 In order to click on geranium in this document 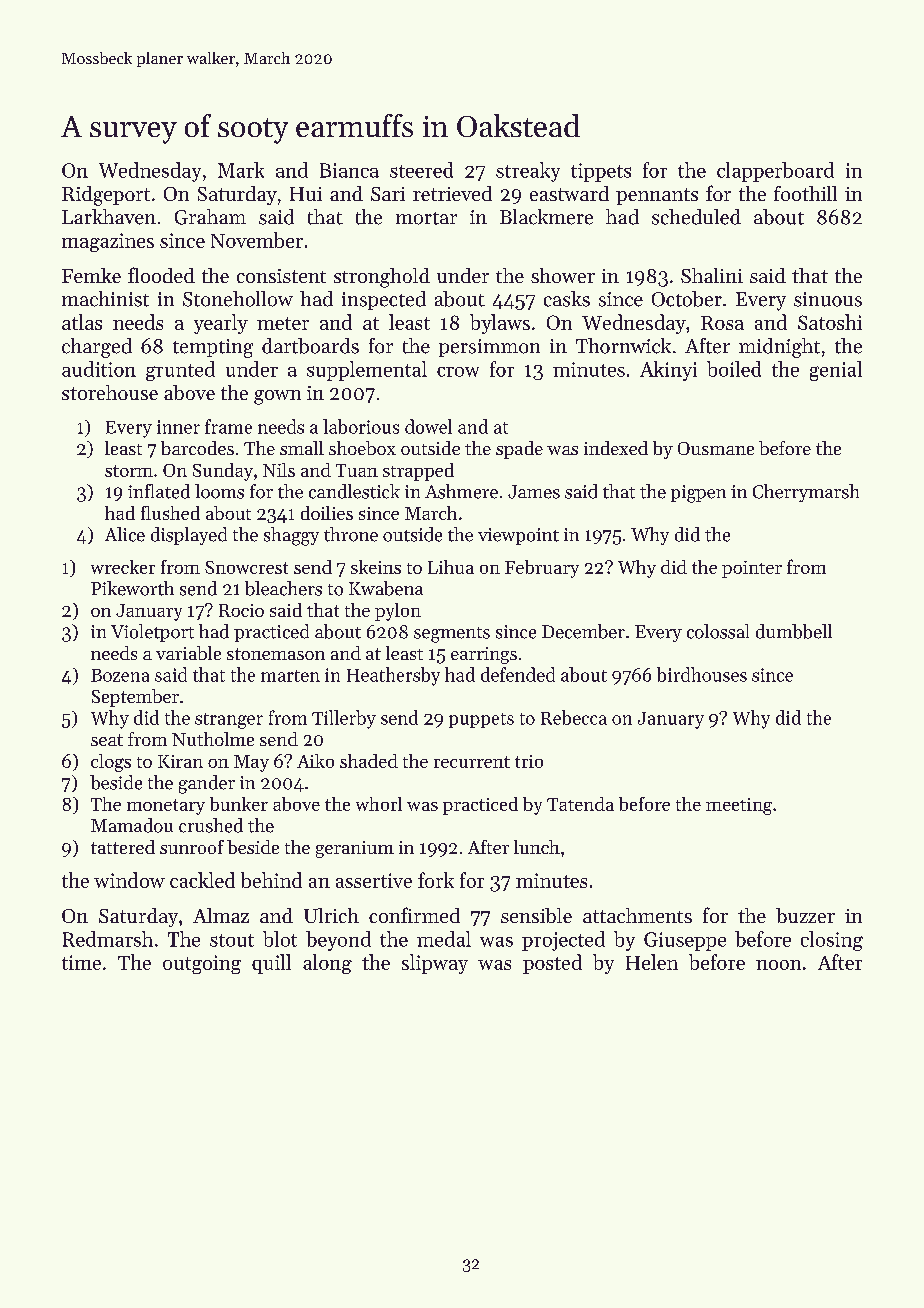, I will do `click(355, 849)`.
